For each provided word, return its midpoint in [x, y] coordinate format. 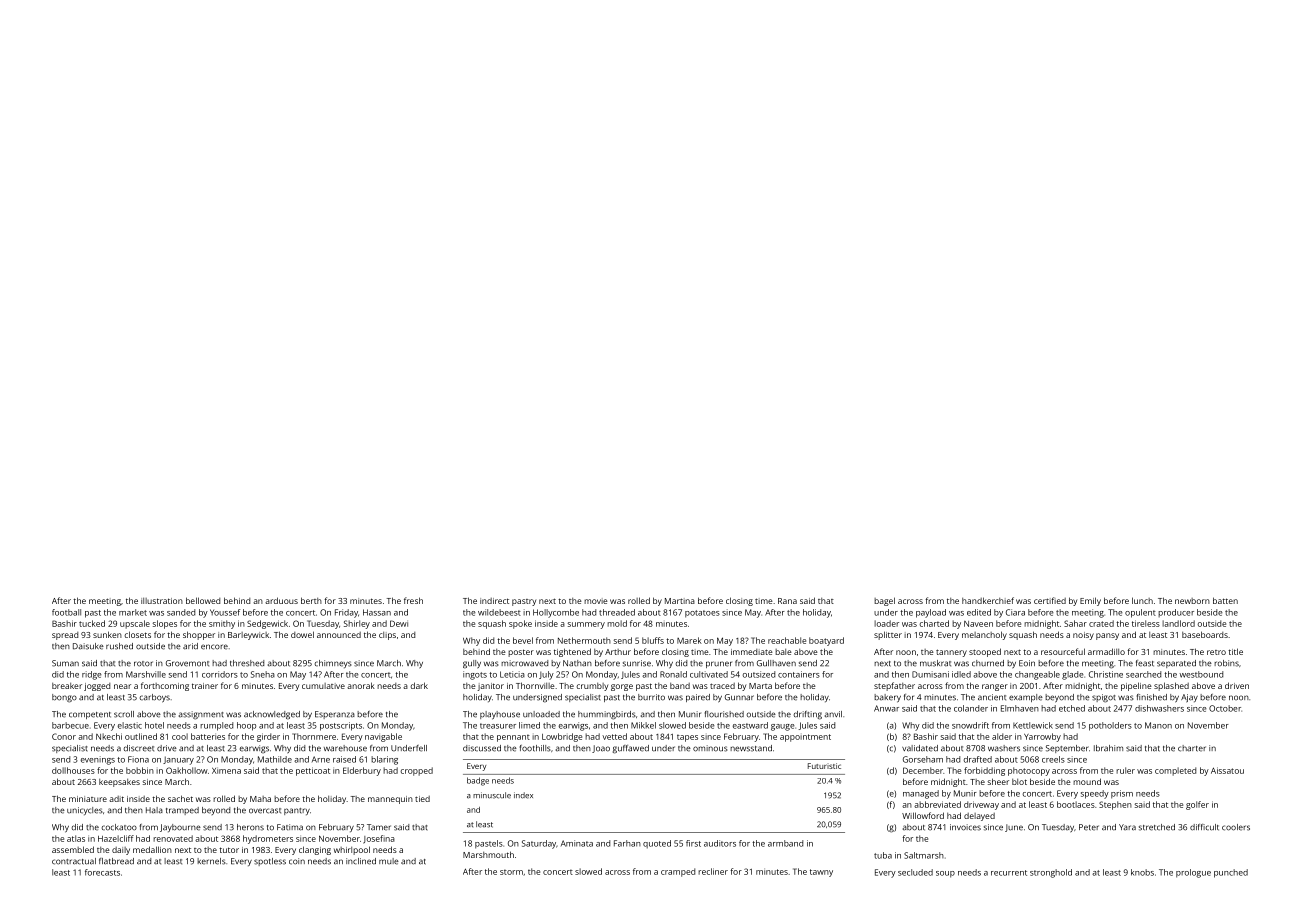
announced [339, 635]
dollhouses [73, 770]
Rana [787, 601]
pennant [513, 738]
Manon [1158, 725]
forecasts [102, 872]
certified [1050, 600]
